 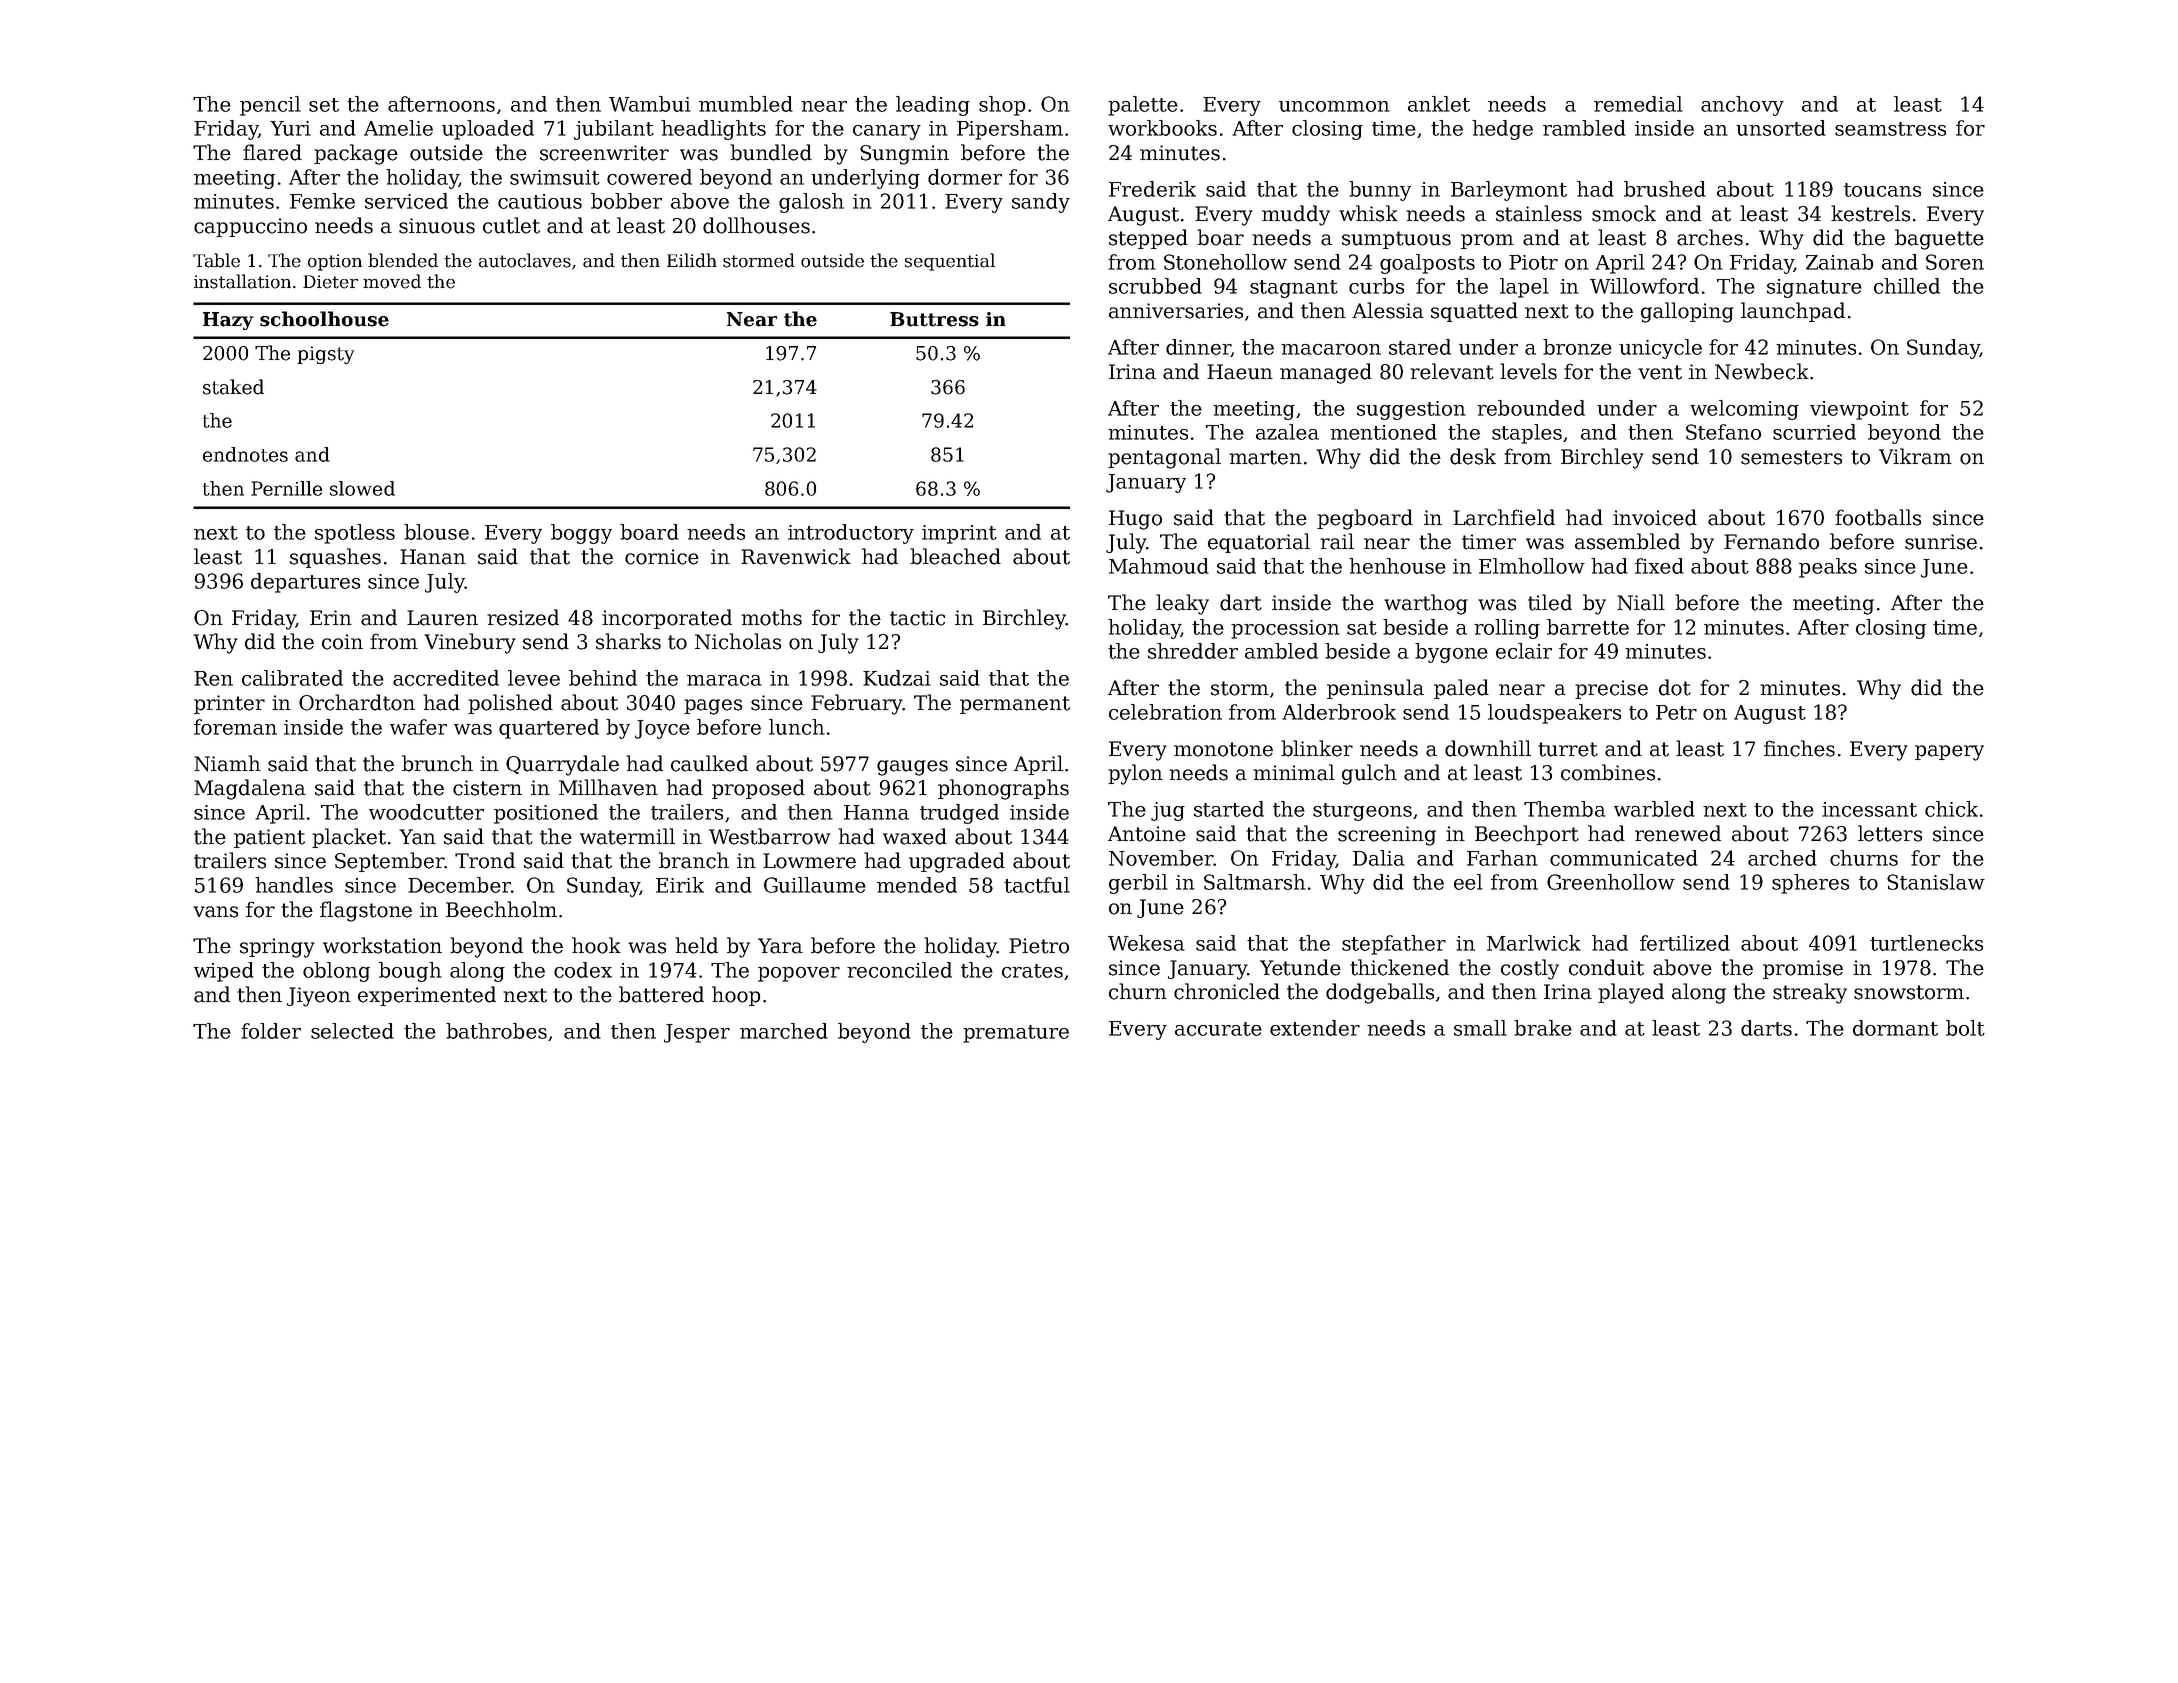 I want to click on Jesper, so click(x=697, y=1033).
